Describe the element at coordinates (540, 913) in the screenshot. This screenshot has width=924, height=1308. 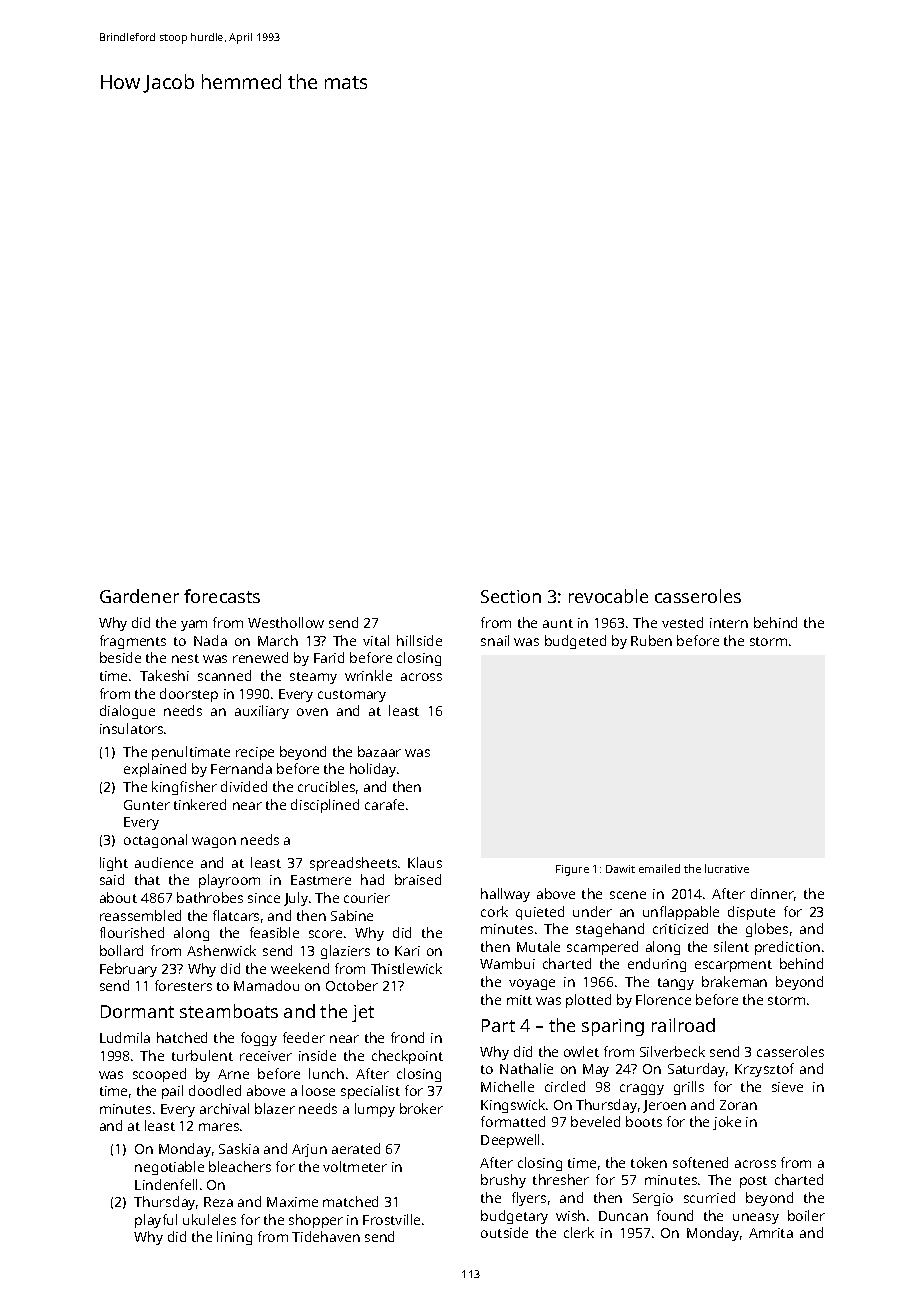
I see `quieted` at that location.
